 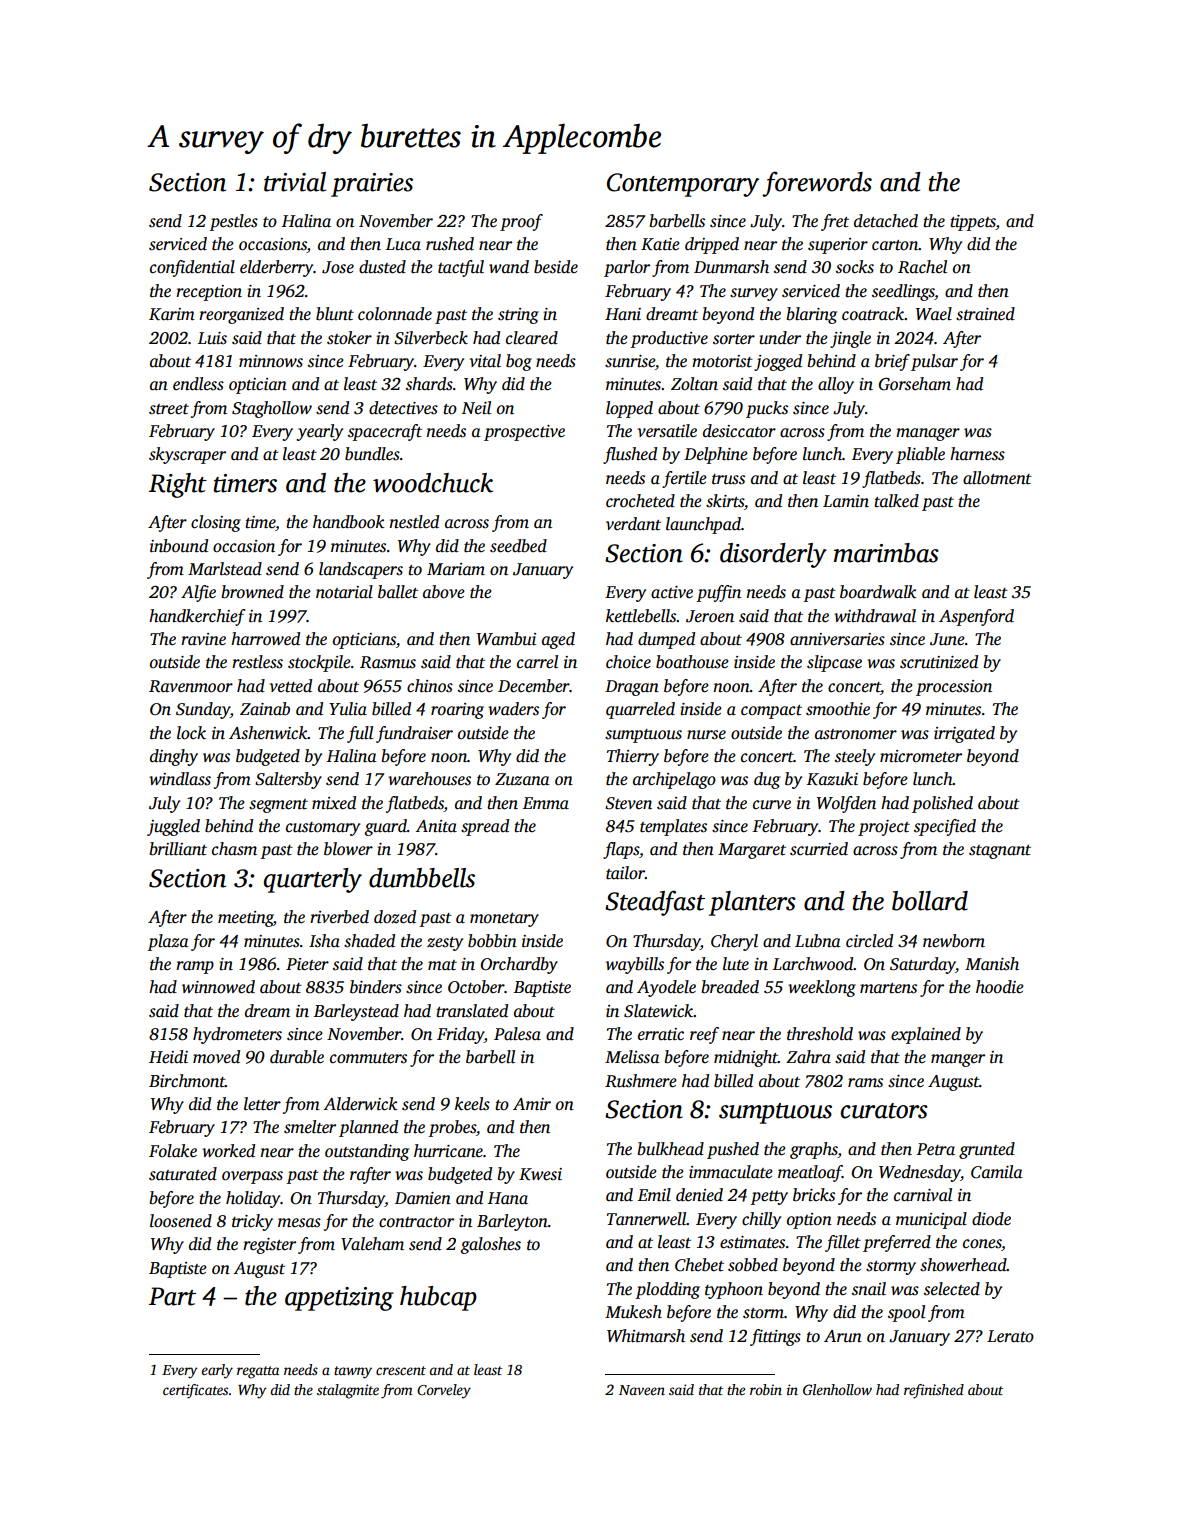 What do you see at coordinates (865, 1083) in the page?
I see `rams` at bounding box center [865, 1083].
